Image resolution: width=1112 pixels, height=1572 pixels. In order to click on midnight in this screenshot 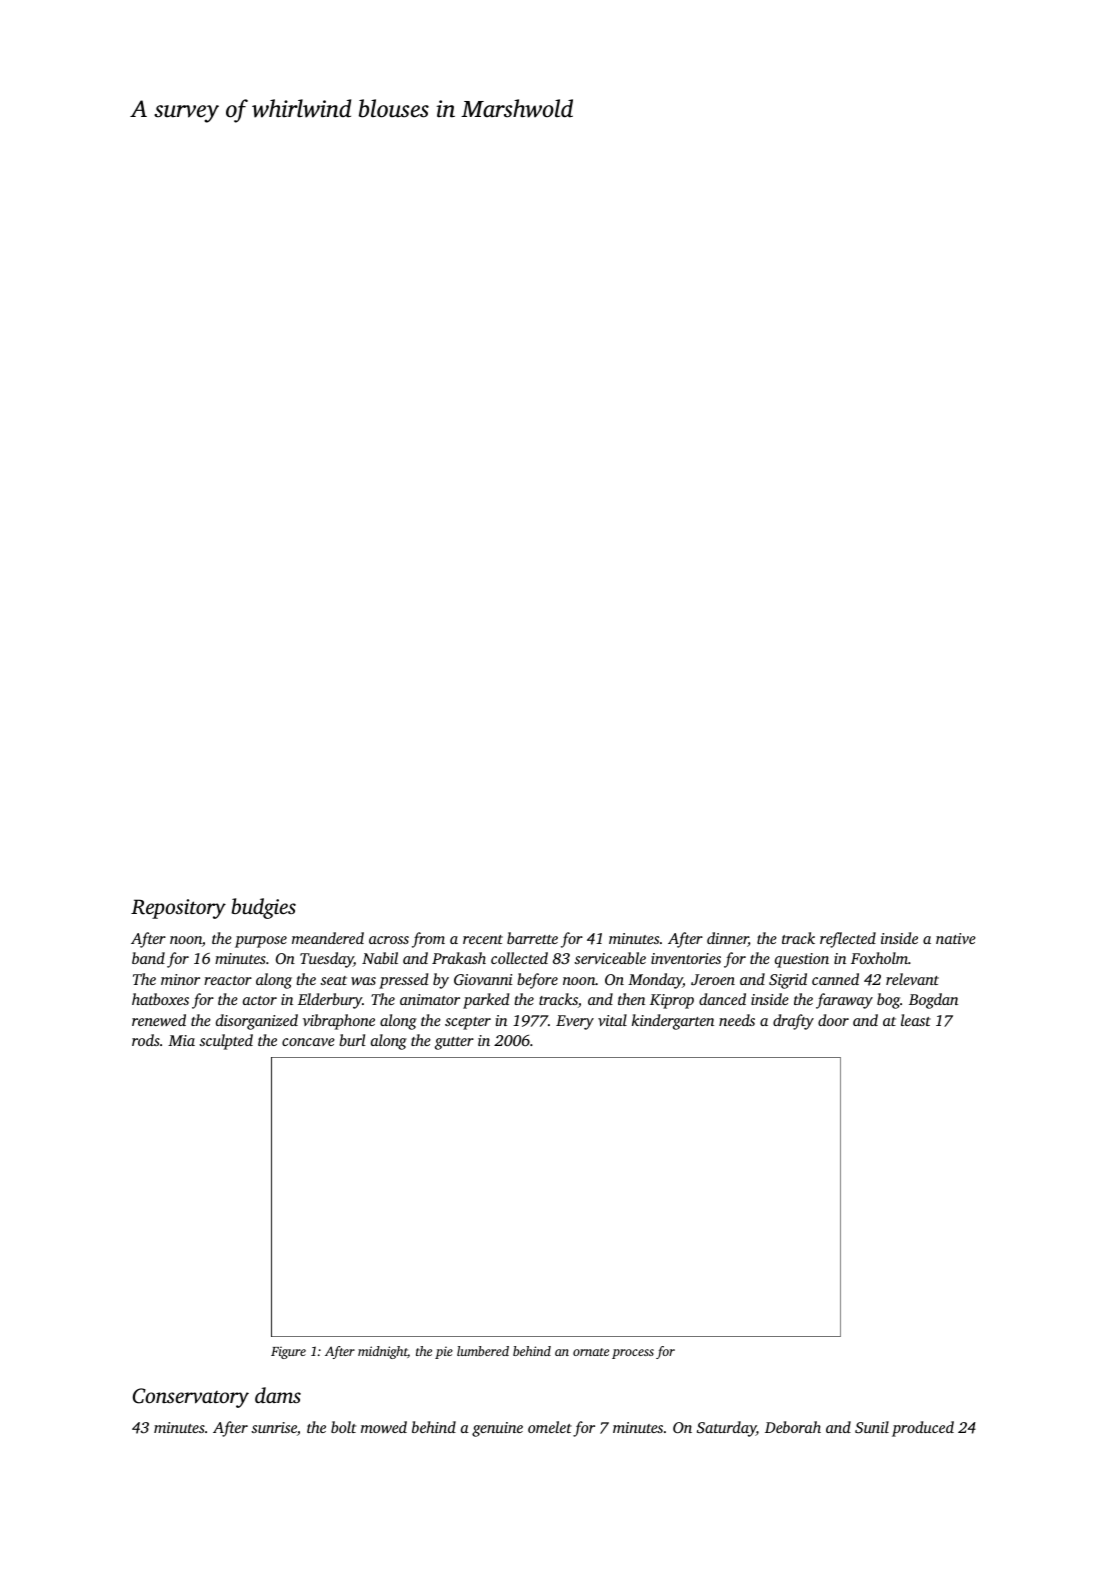, I will do `click(383, 1352)`.
